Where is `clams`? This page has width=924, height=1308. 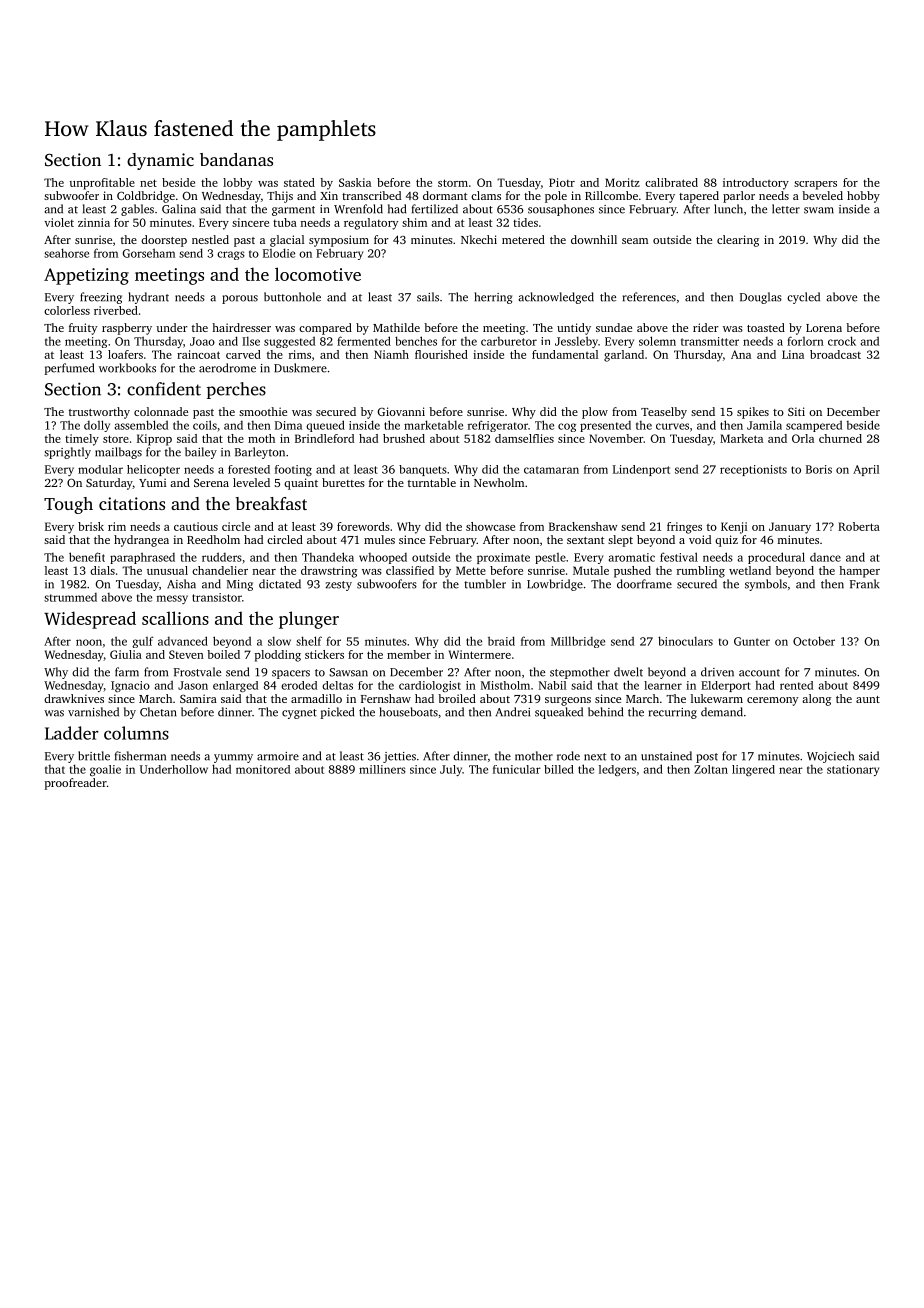 clams is located at coordinates (486, 195).
